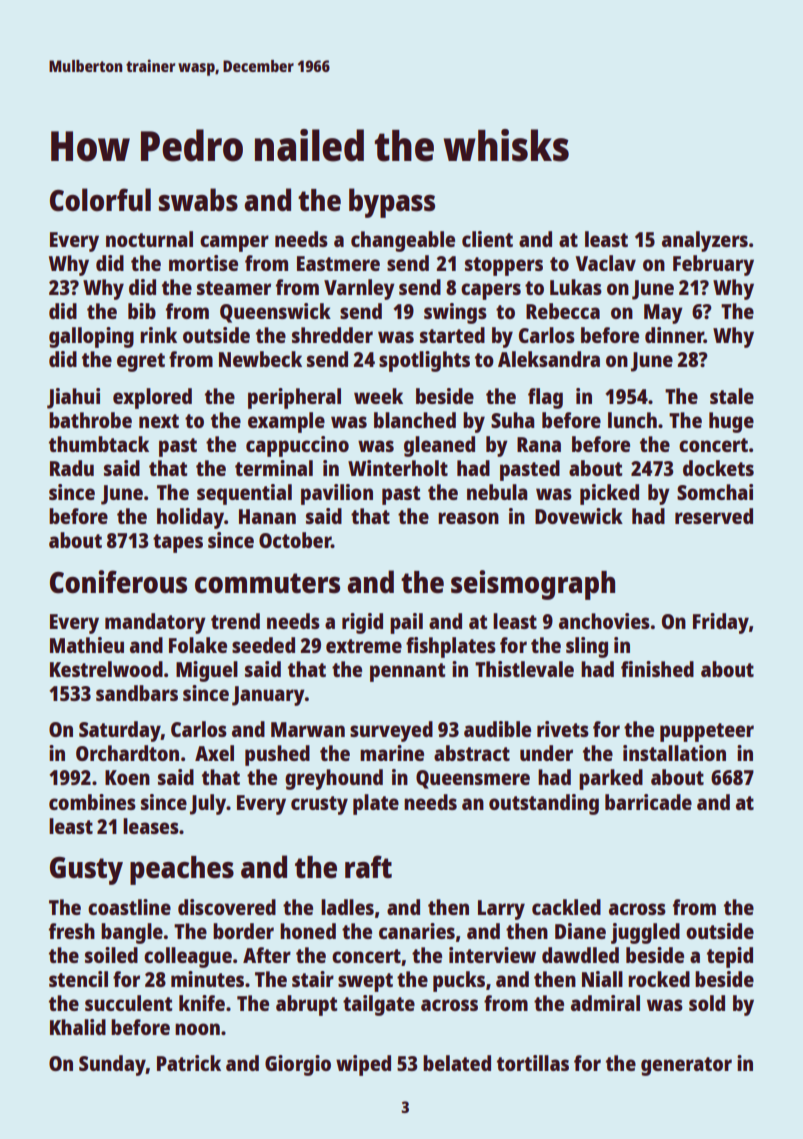 This screenshot has height=1139, width=803. Describe the element at coordinates (491, 291) in the screenshot. I see `capers` at that location.
